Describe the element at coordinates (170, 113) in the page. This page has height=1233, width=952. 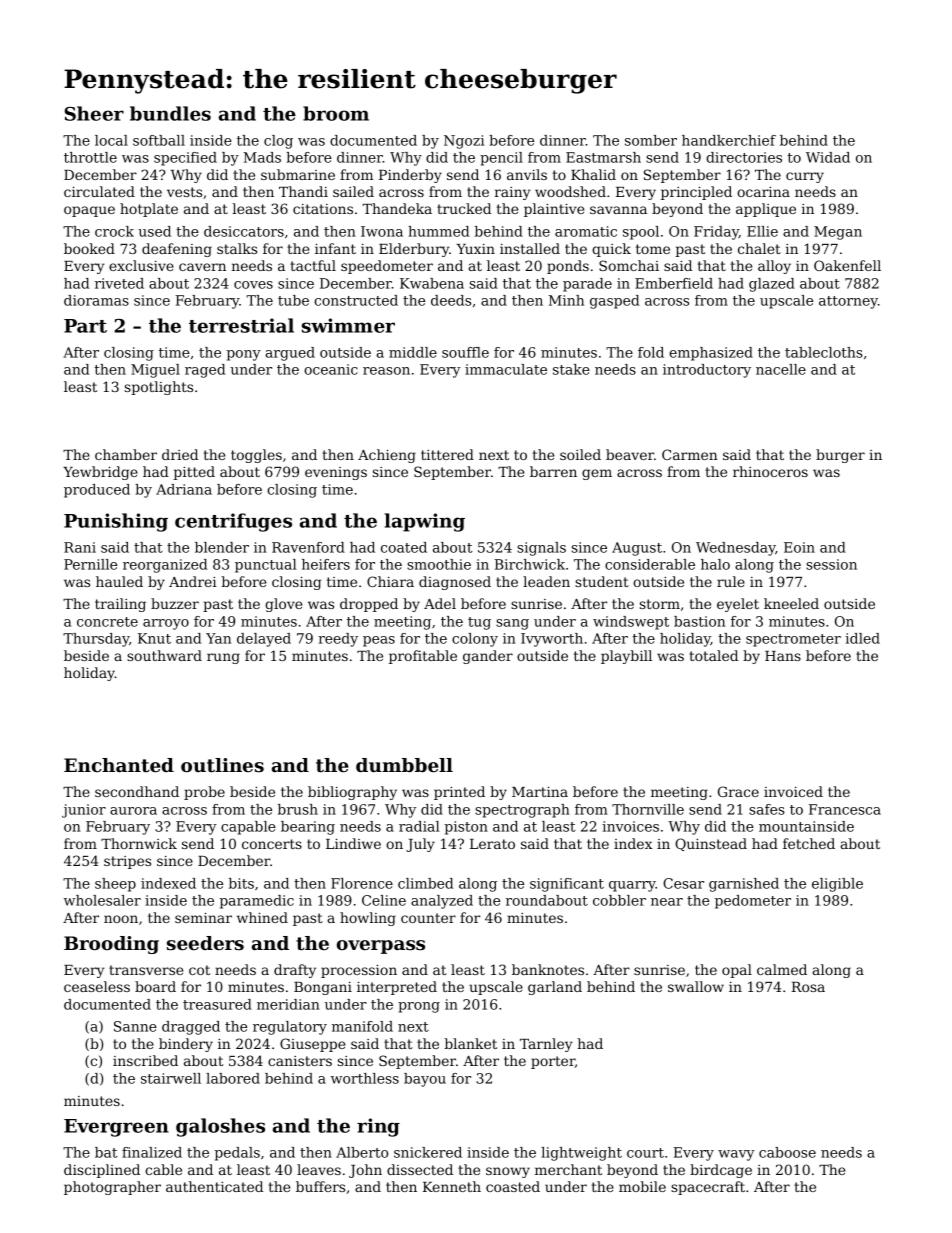
I see `bundles` at that location.
